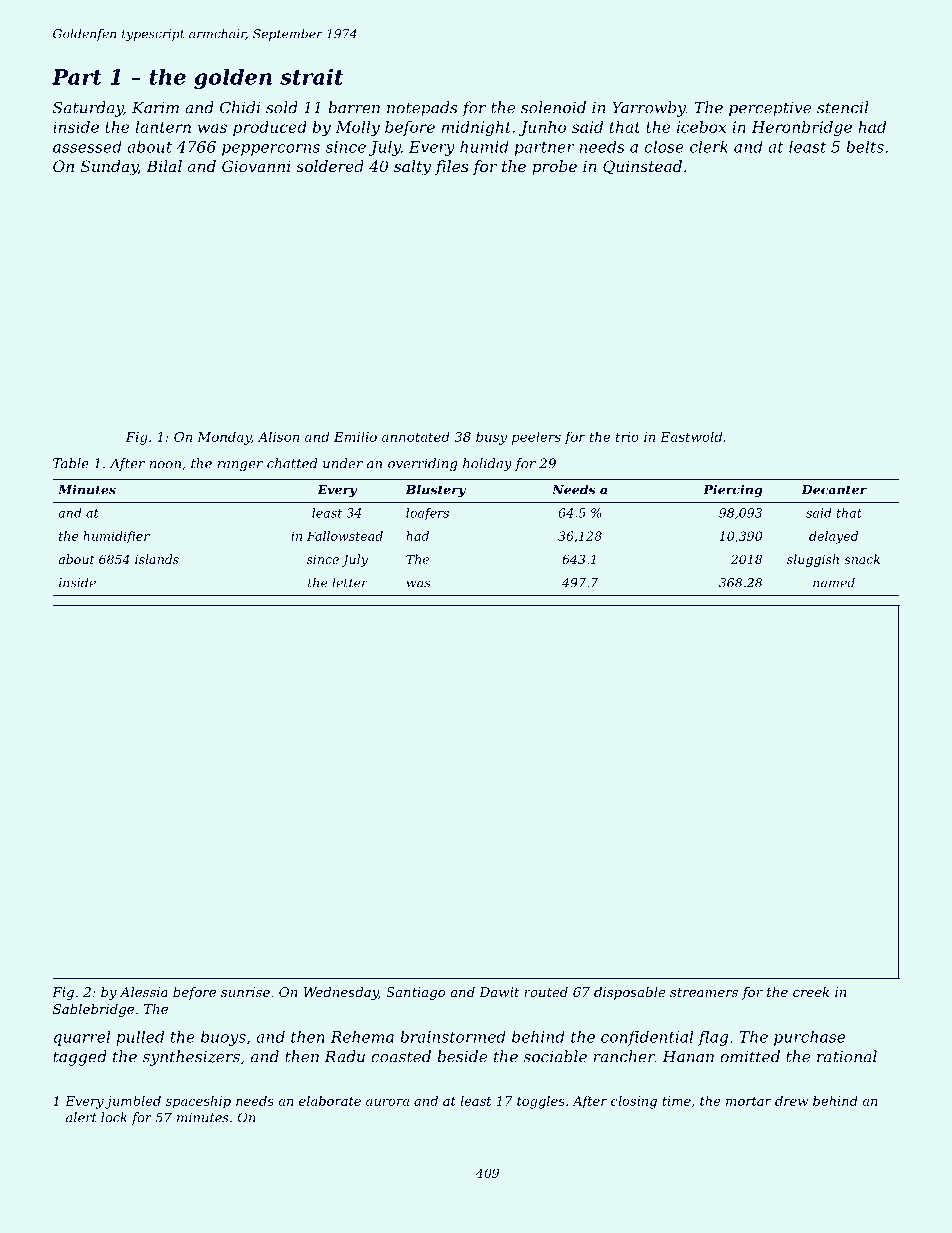 This screenshot has height=1233, width=952. Describe the element at coordinates (834, 582) in the screenshot. I see `named` at that location.
